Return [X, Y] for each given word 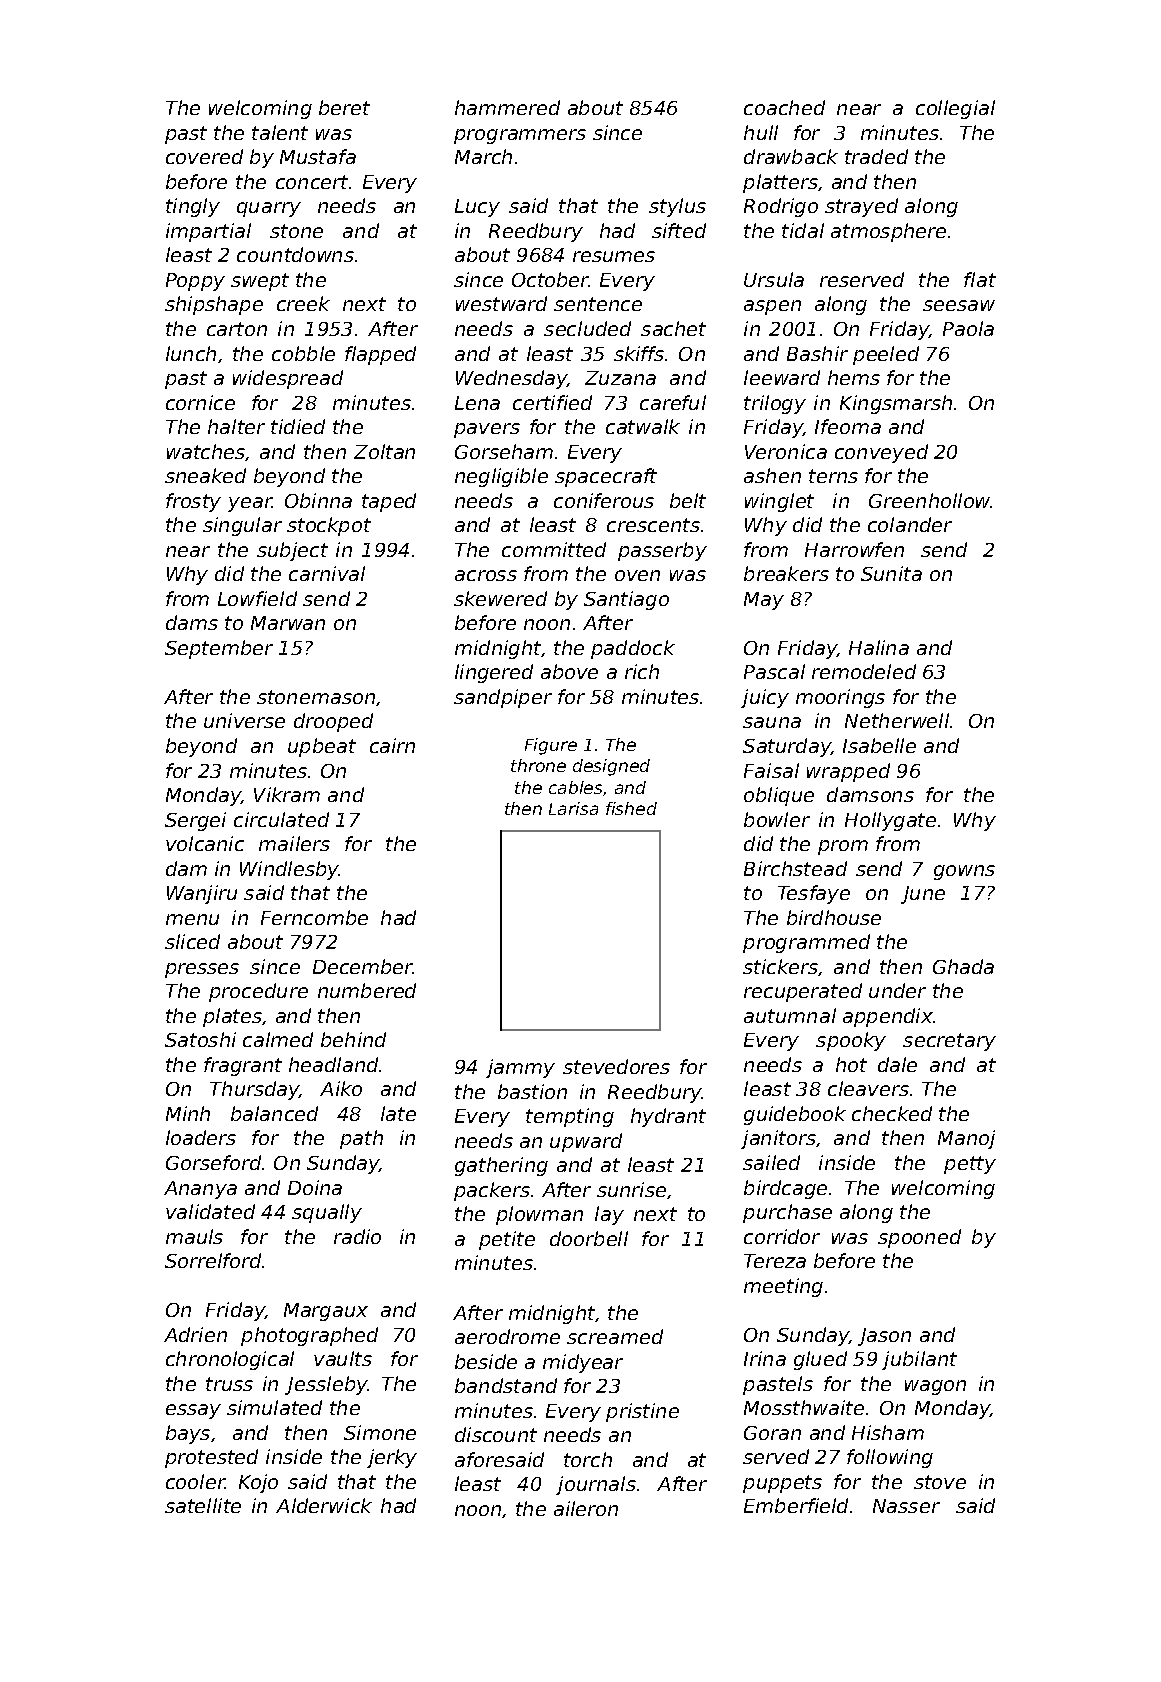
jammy [520, 1068]
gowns [964, 872]
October [550, 279]
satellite [203, 1505]
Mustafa [318, 156]
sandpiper [503, 698]
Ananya [200, 1190]
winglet [779, 502]
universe [244, 720]
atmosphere [888, 232]
